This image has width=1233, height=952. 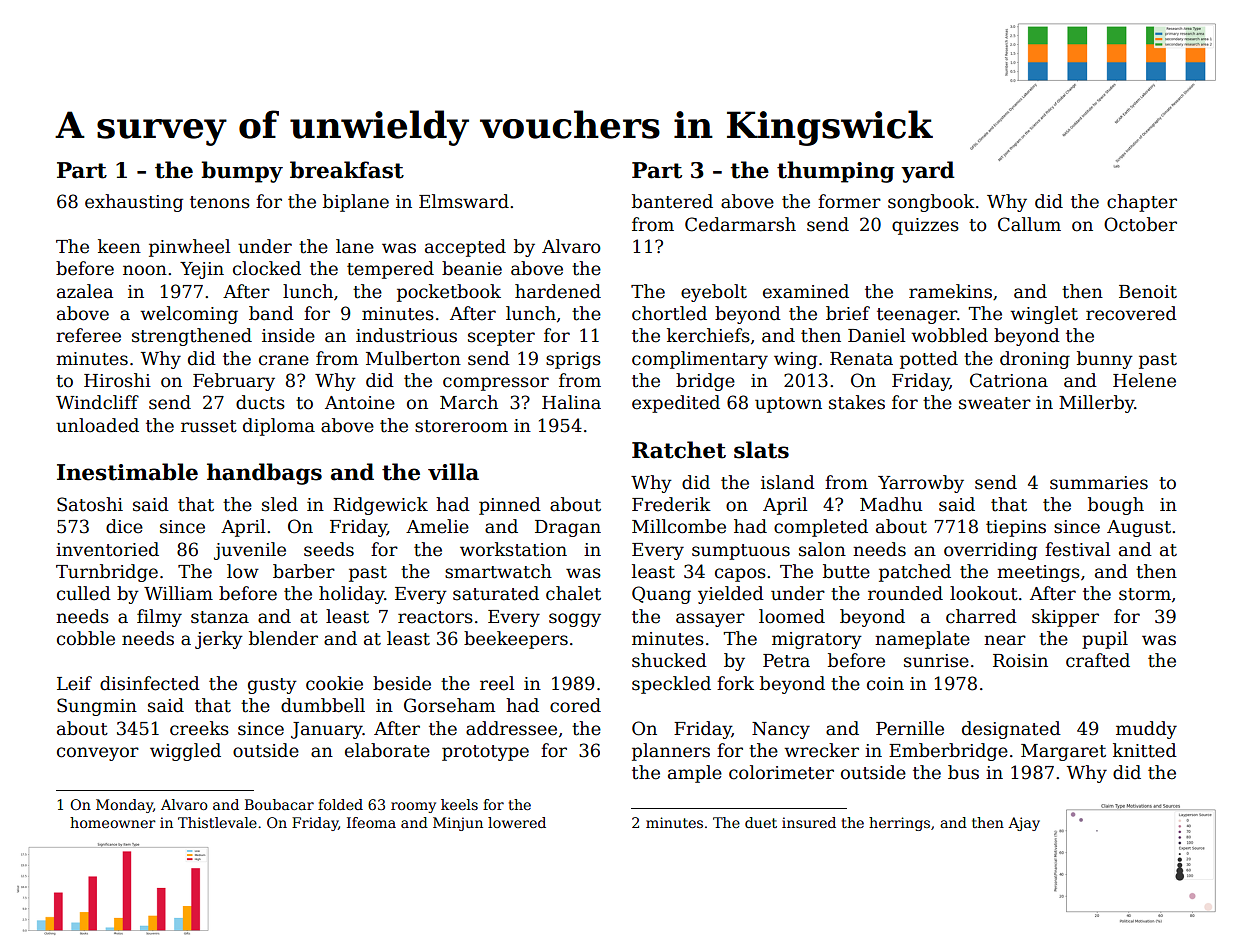 What do you see at coordinates (472, 268) in the image?
I see `beanie` at bounding box center [472, 268].
